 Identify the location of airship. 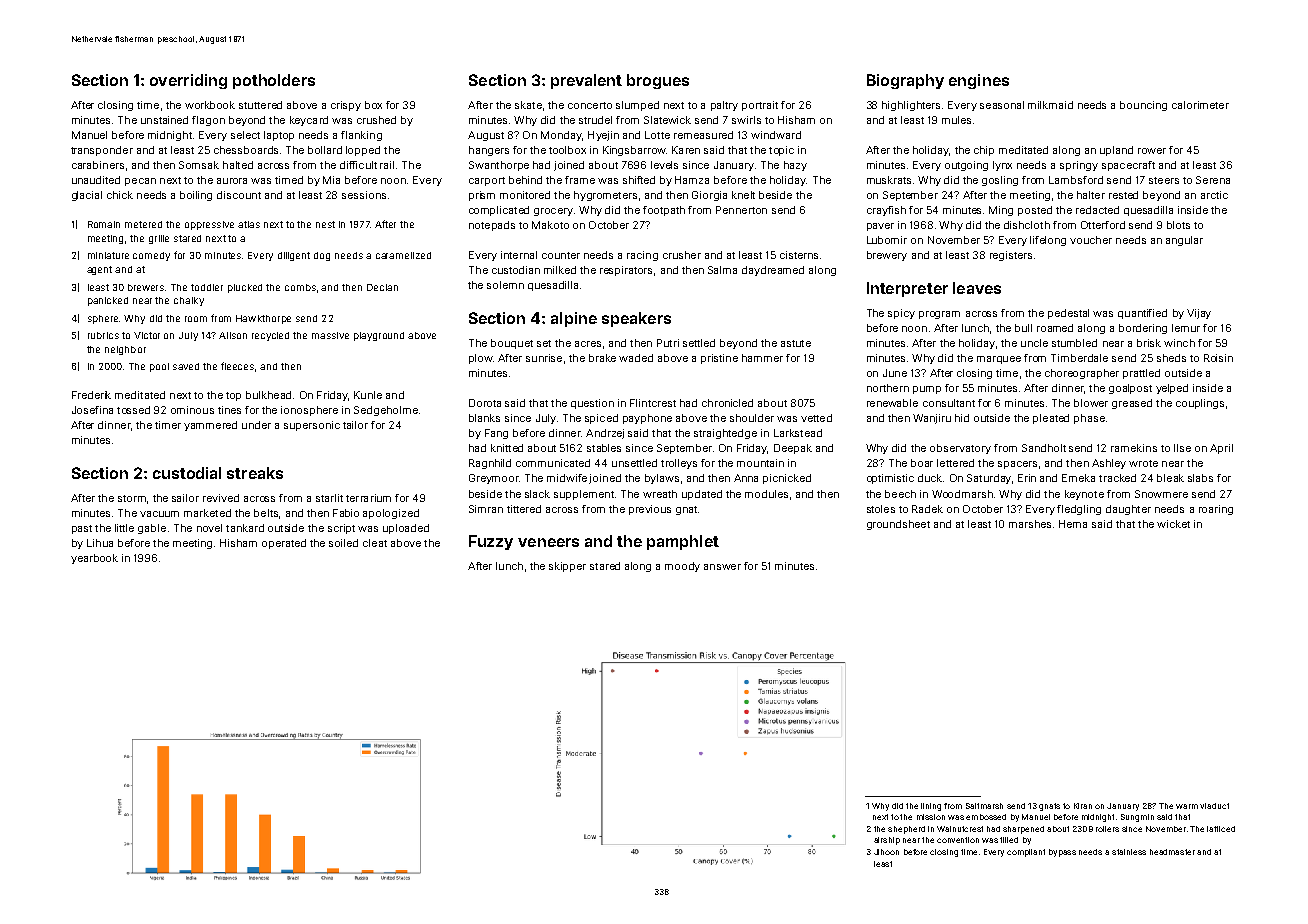
(887, 841).
